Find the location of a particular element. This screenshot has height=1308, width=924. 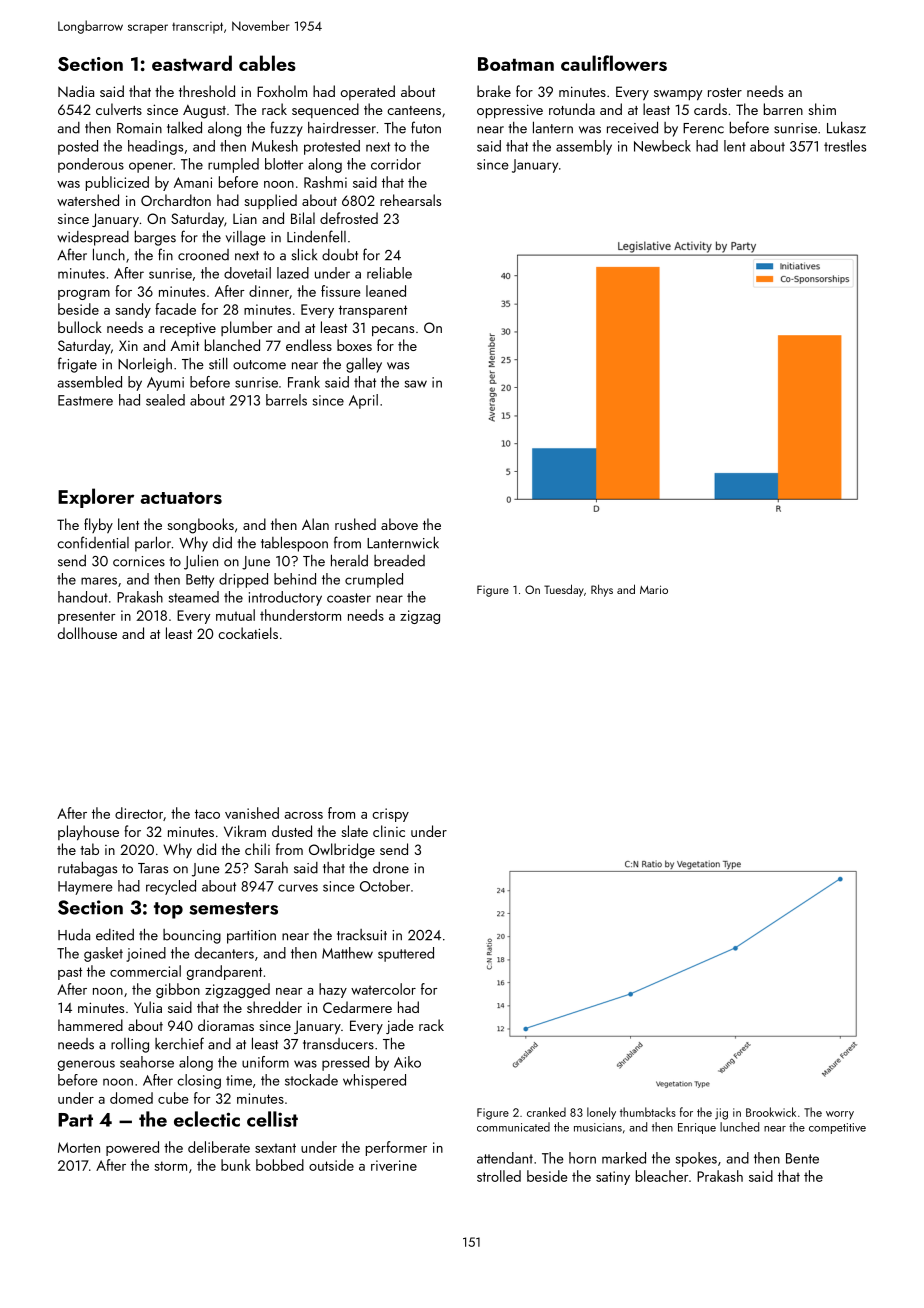

Brookwick is located at coordinates (771, 1112).
